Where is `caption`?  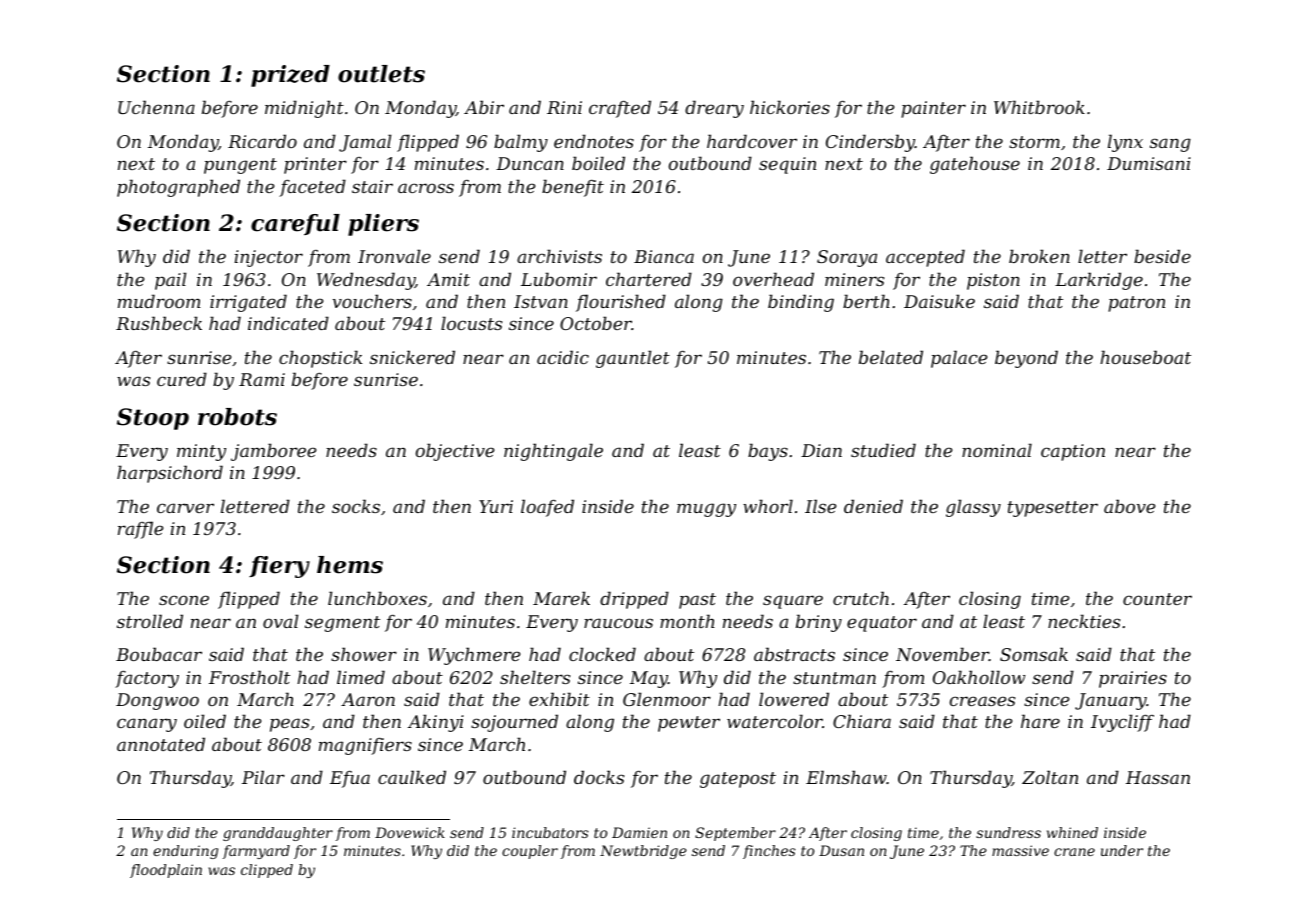 caption is located at coordinates (1073, 452).
